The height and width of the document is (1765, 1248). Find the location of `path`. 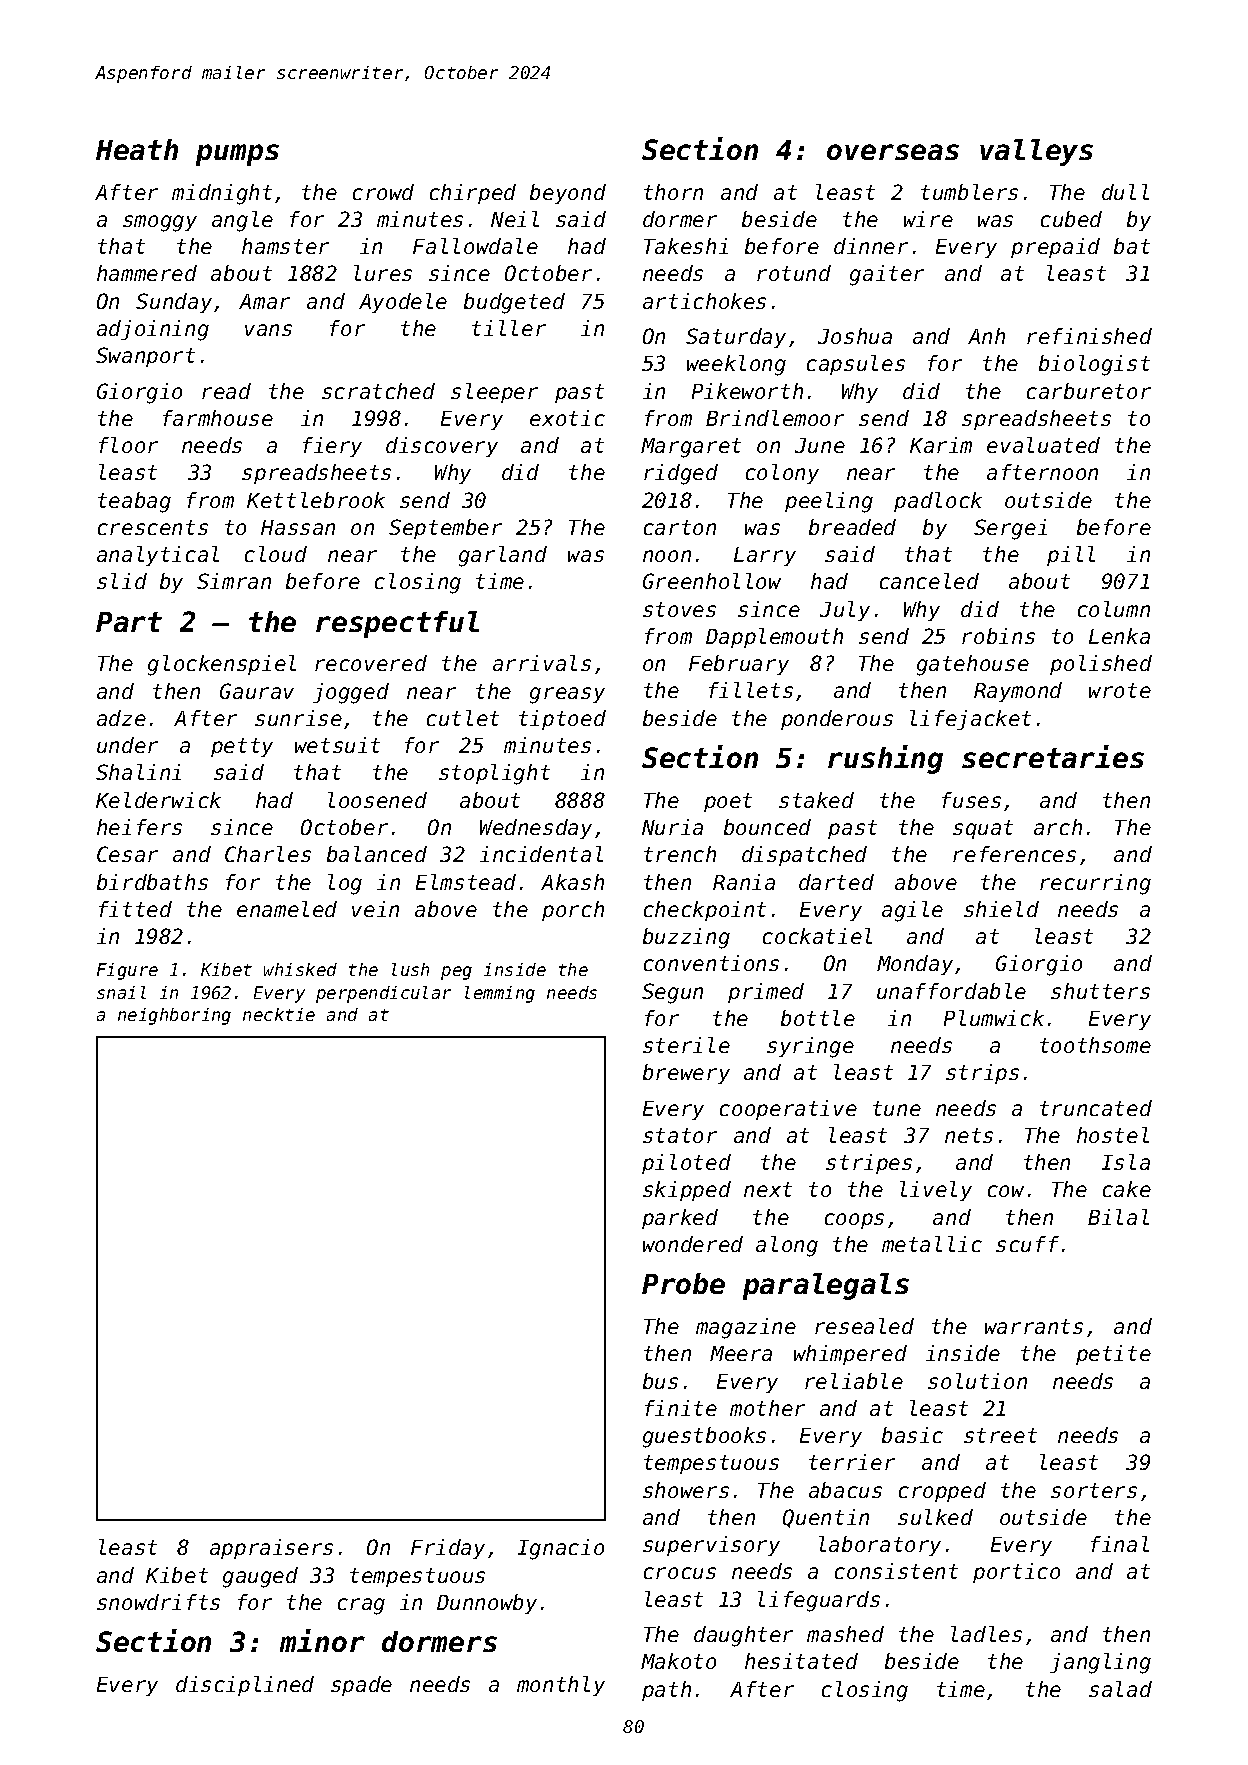

path is located at coordinates (666, 1691).
